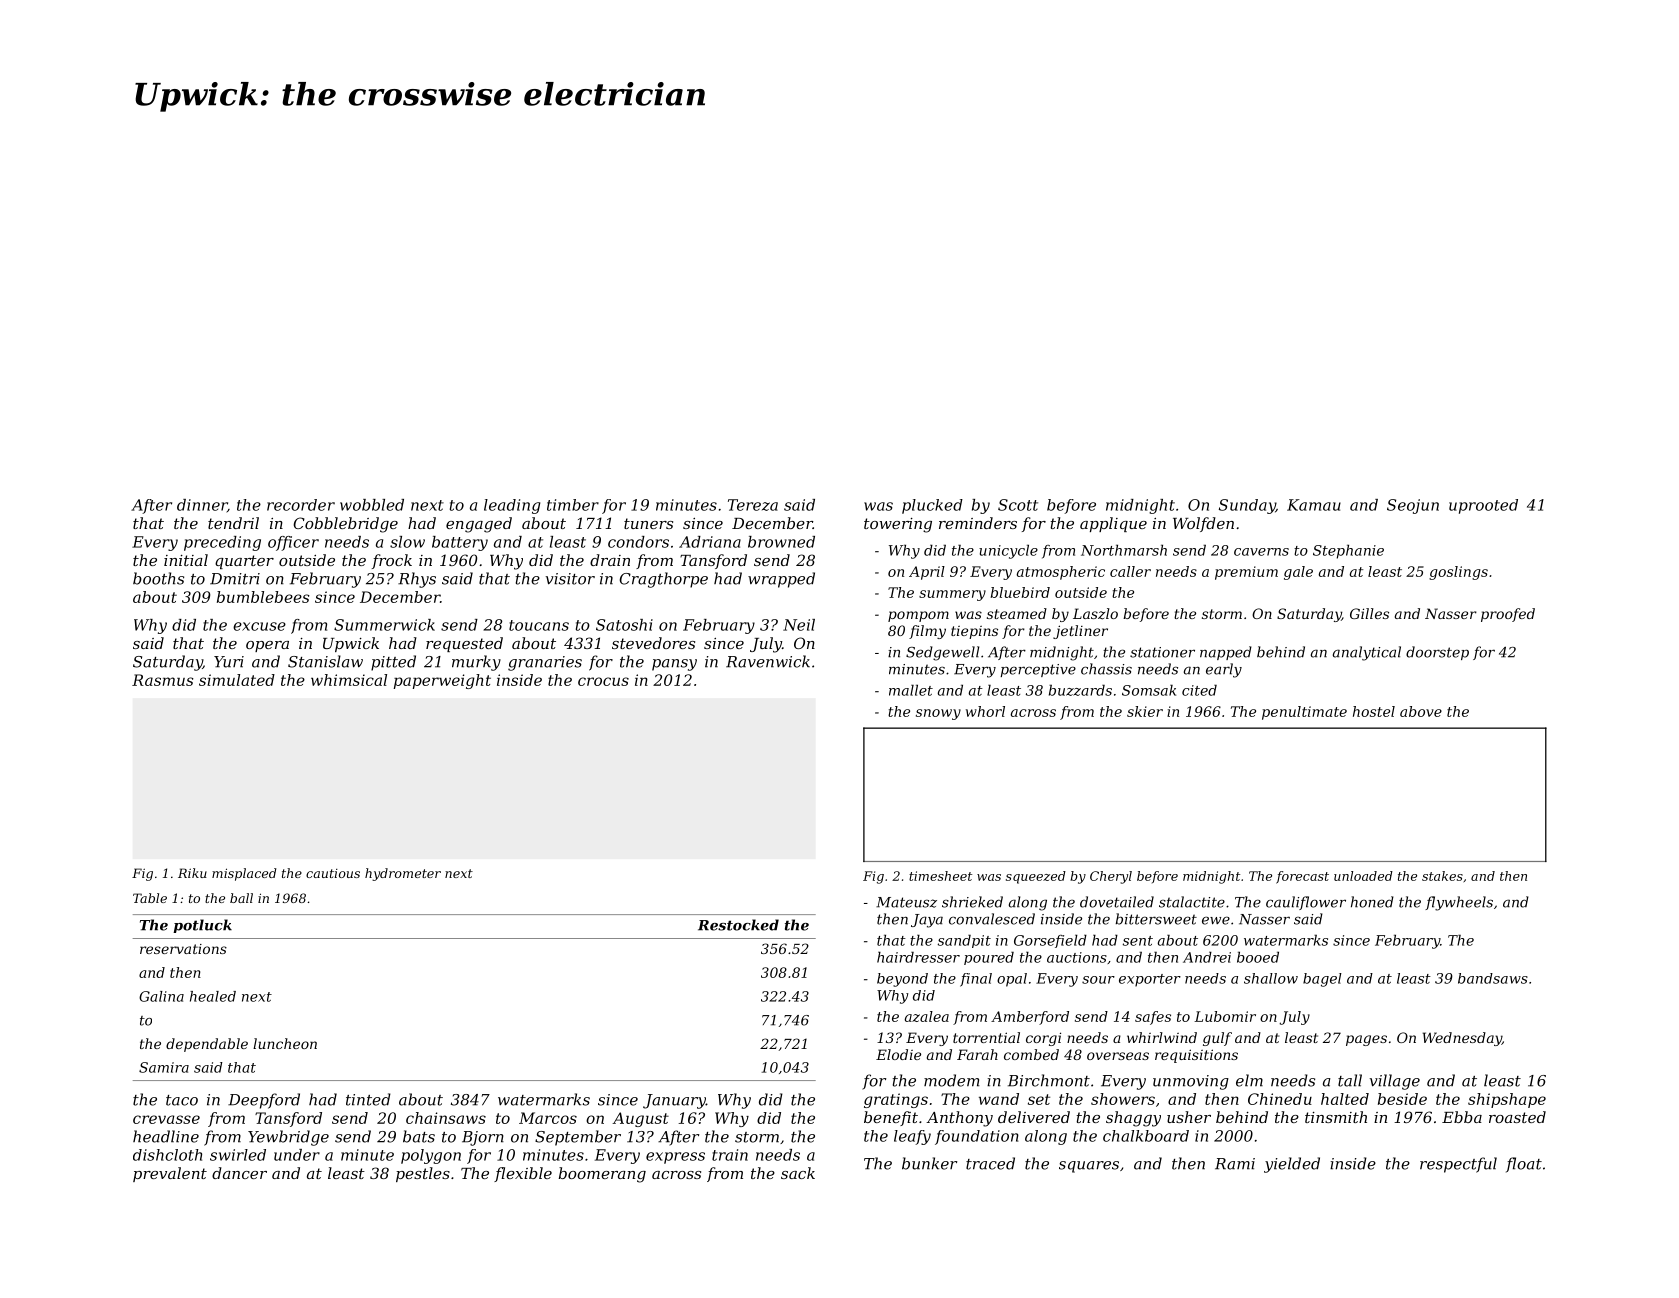  What do you see at coordinates (986, 1037) in the screenshot?
I see `torrential` at bounding box center [986, 1037].
